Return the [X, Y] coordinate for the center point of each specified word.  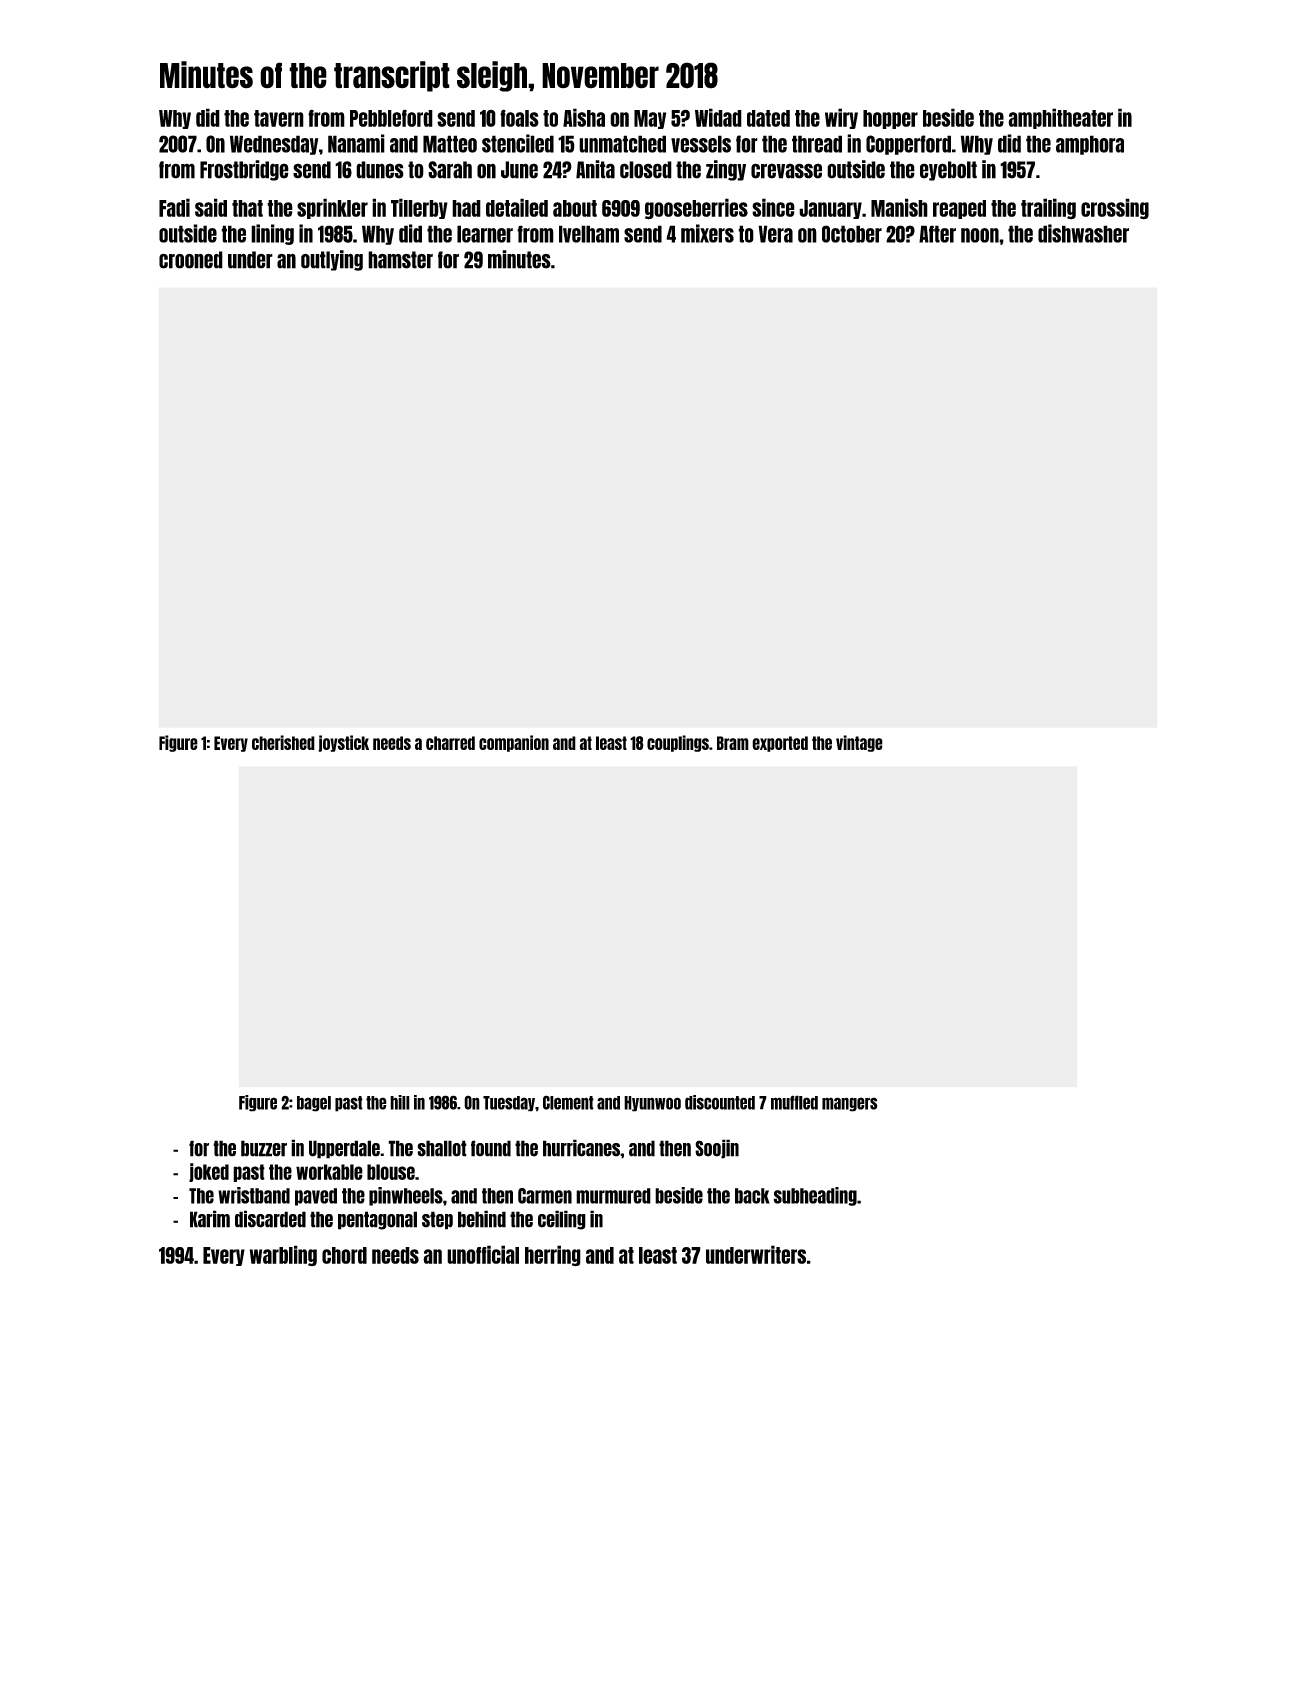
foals [519, 118]
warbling [283, 1255]
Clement [568, 1102]
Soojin [717, 1149]
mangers [850, 1104]
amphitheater [1060, 118]
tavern [279, 118]
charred [450, 743]
